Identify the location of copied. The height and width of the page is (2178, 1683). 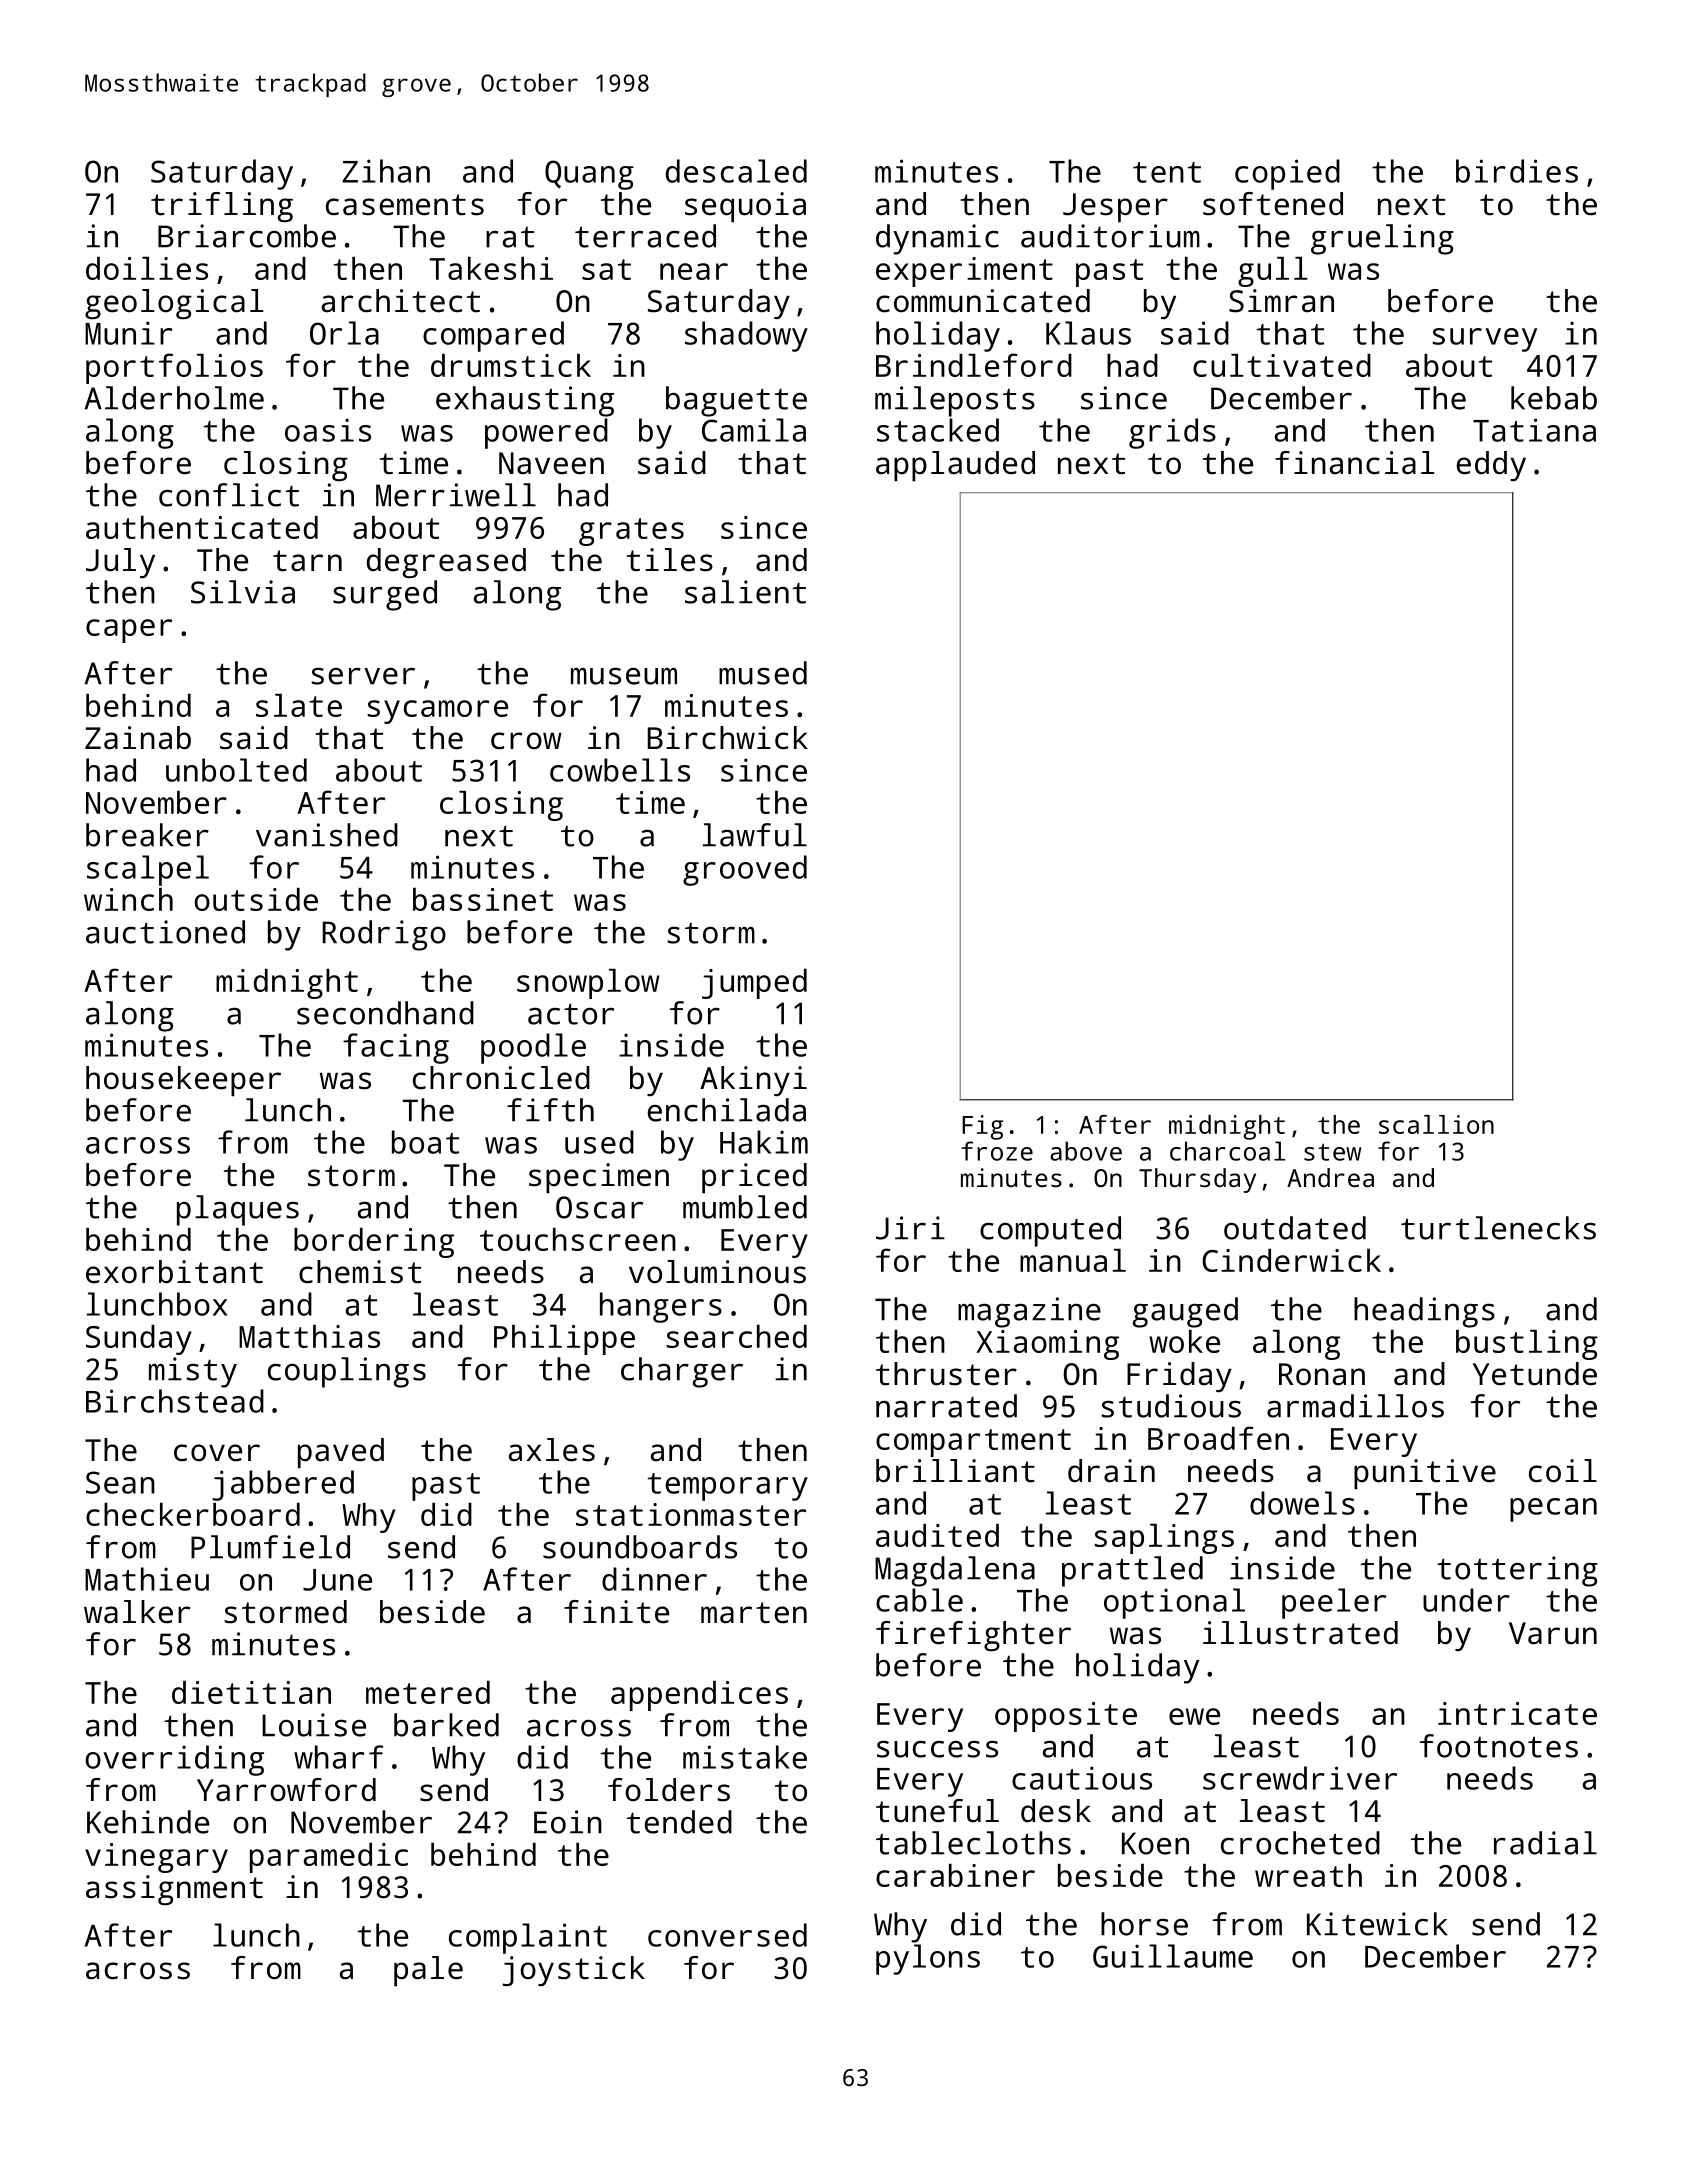
(1287, 174).
